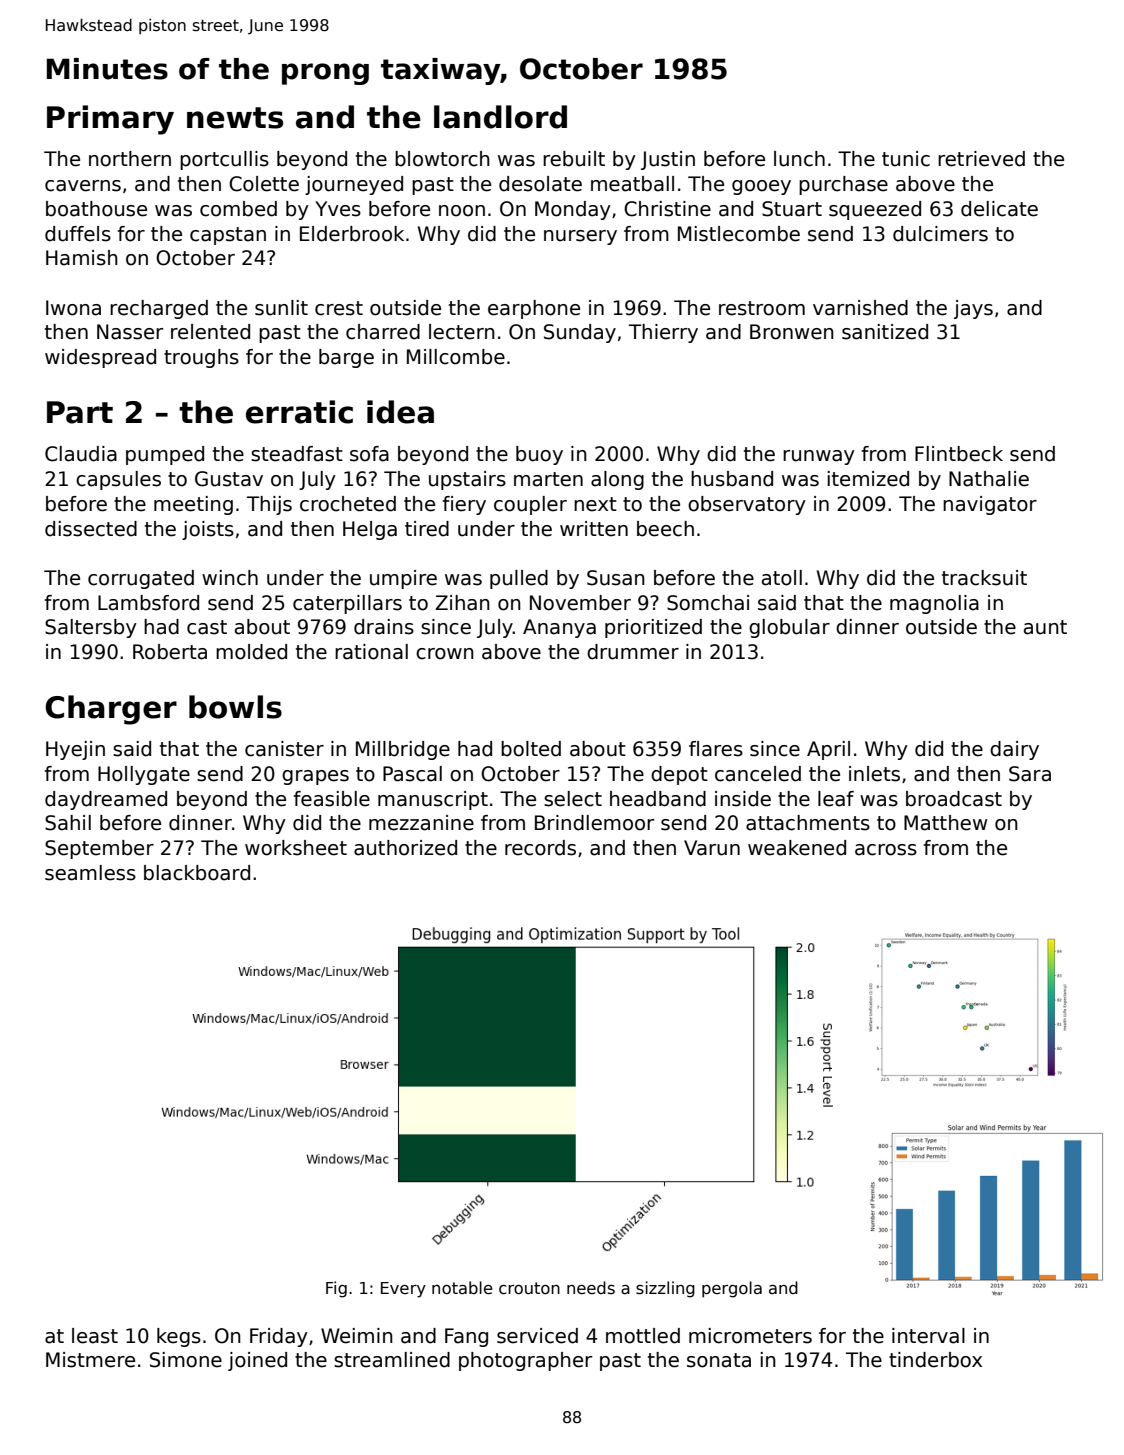 Image resolution: width=1124 pixels, height=1455 pixels. I want to click on Nathalie, so click(989, 479).
